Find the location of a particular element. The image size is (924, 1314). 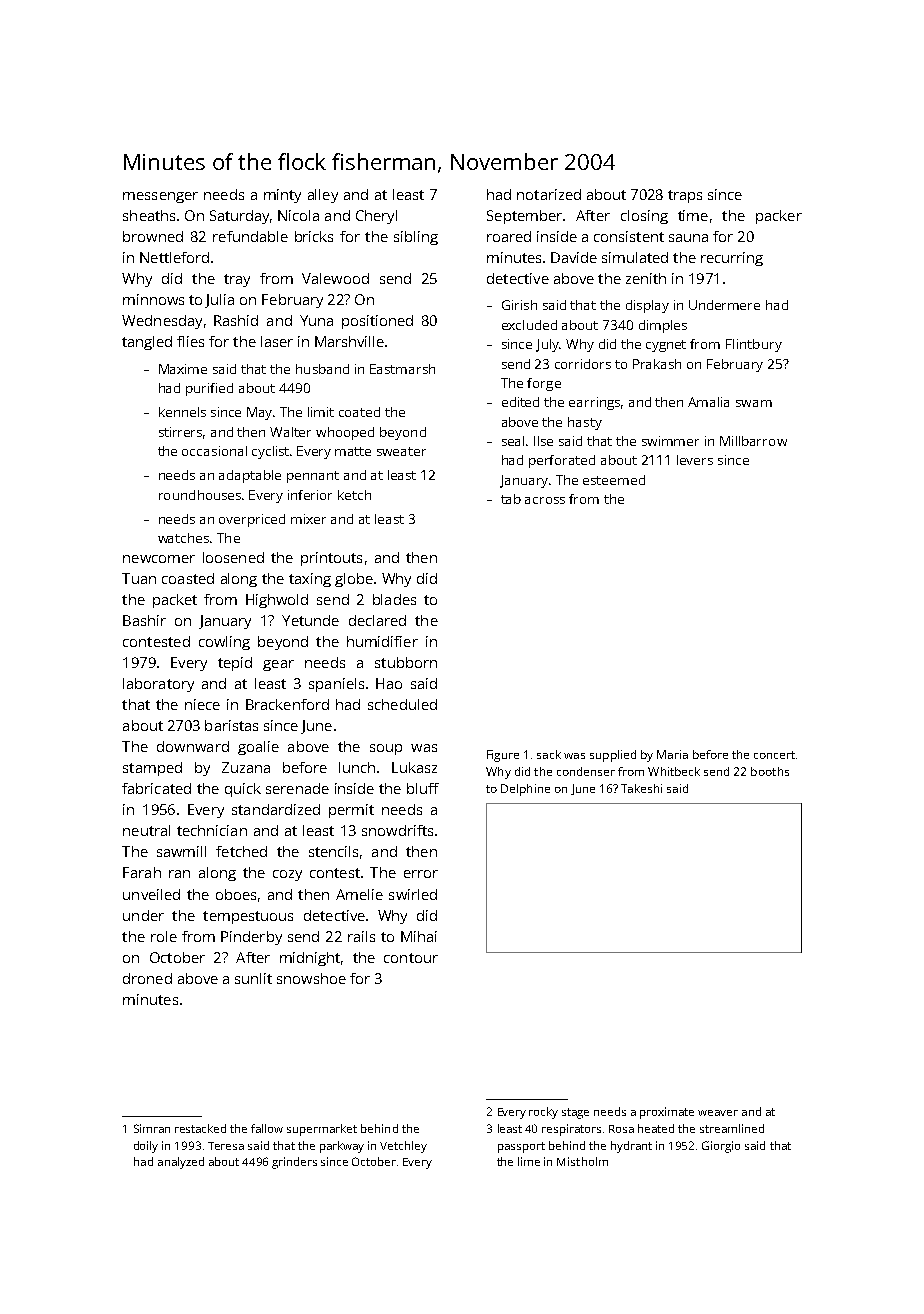

unveiled is located at coordinates (151, 894).
